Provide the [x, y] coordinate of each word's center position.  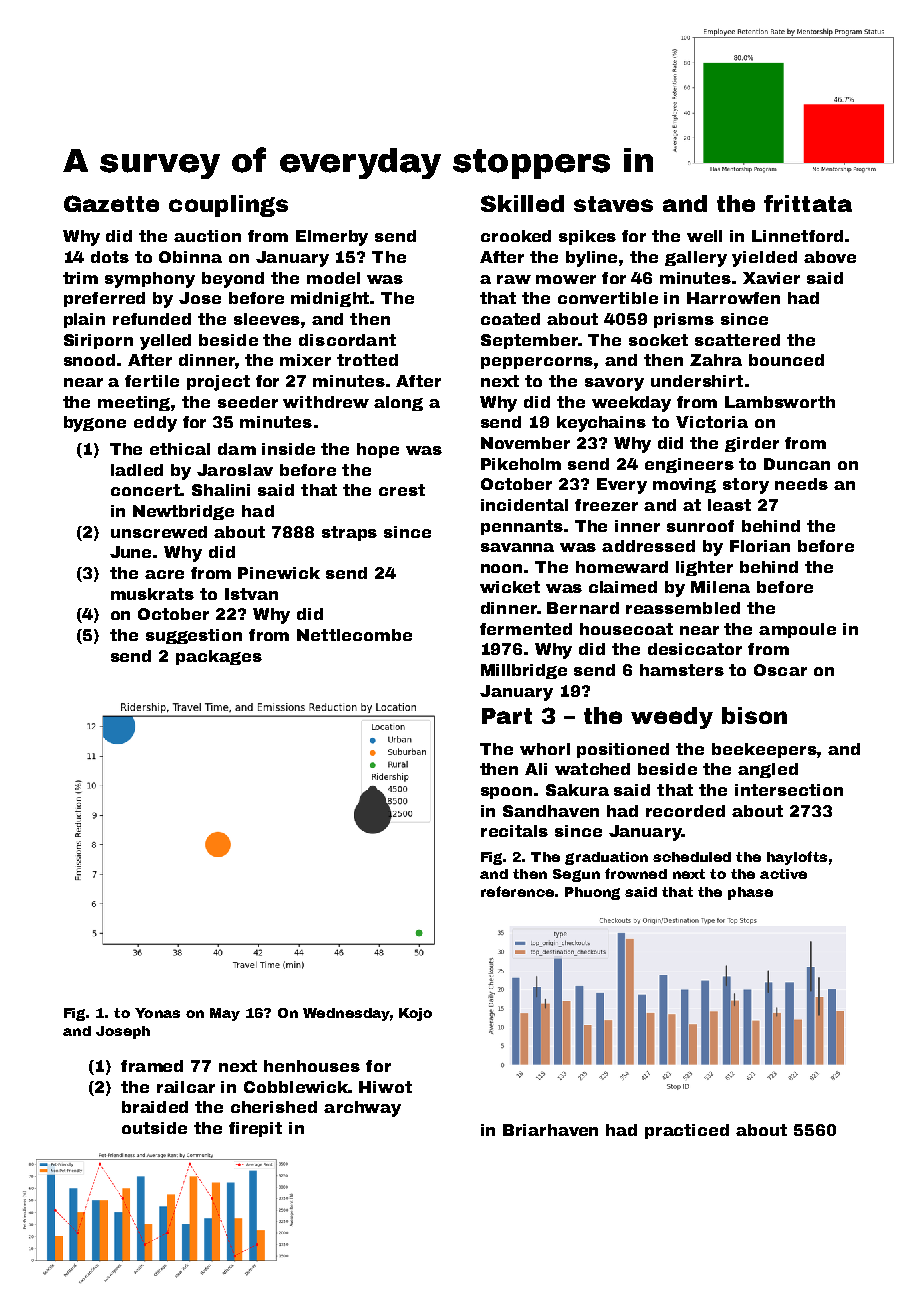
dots [110, 257]
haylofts [797, 858]
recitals [514, 831]
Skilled [522, 203]
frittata [808, 203]
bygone [95, 424]
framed [152, 1066]
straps [349, 533]
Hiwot [385, 1087]
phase [750, 893]
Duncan [797, 464]
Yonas [157, 1013]
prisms [684, 320]
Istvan [251, 594]
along [398, 403]
